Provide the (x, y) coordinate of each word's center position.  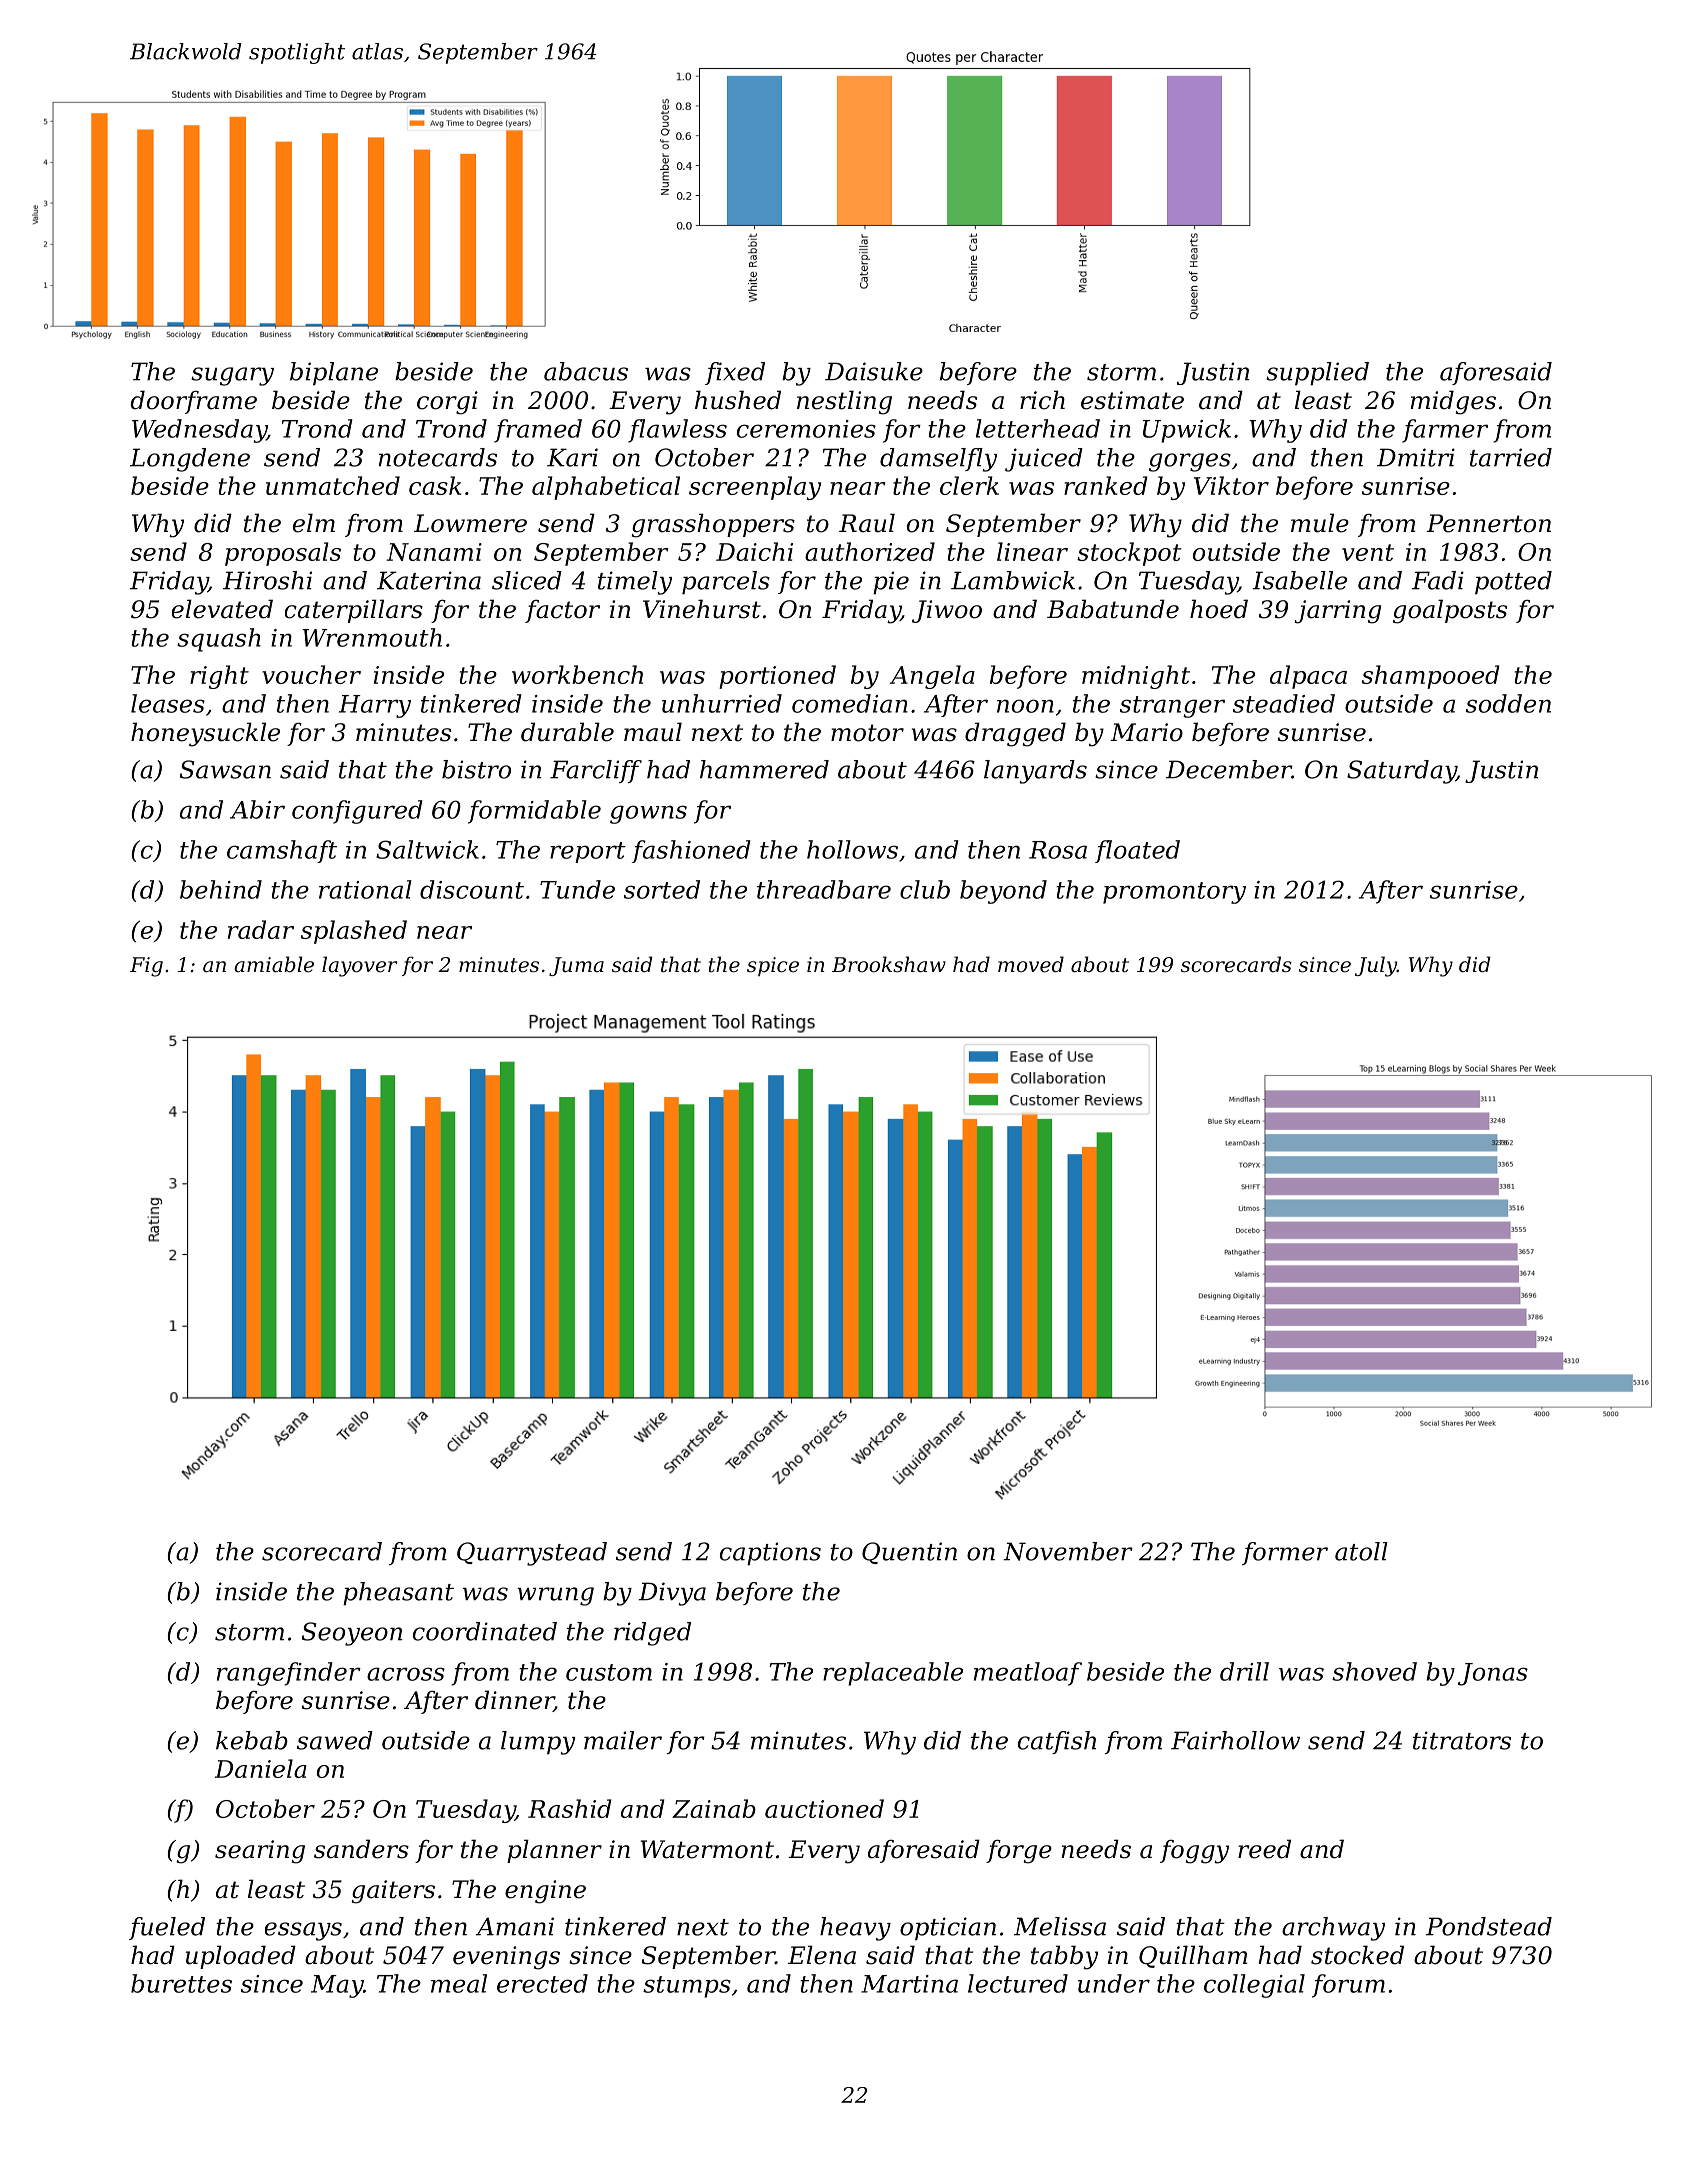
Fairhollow (1235, 1740)
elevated (222, 609)
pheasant (398, 1594)
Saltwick (427, 849)
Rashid (569, 1808)
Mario (1146, 732)
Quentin (909, 1553)
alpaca (1308, 677)
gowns (648, 814)
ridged (652, 1634)
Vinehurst (702, 609)
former (1285, 1553)
